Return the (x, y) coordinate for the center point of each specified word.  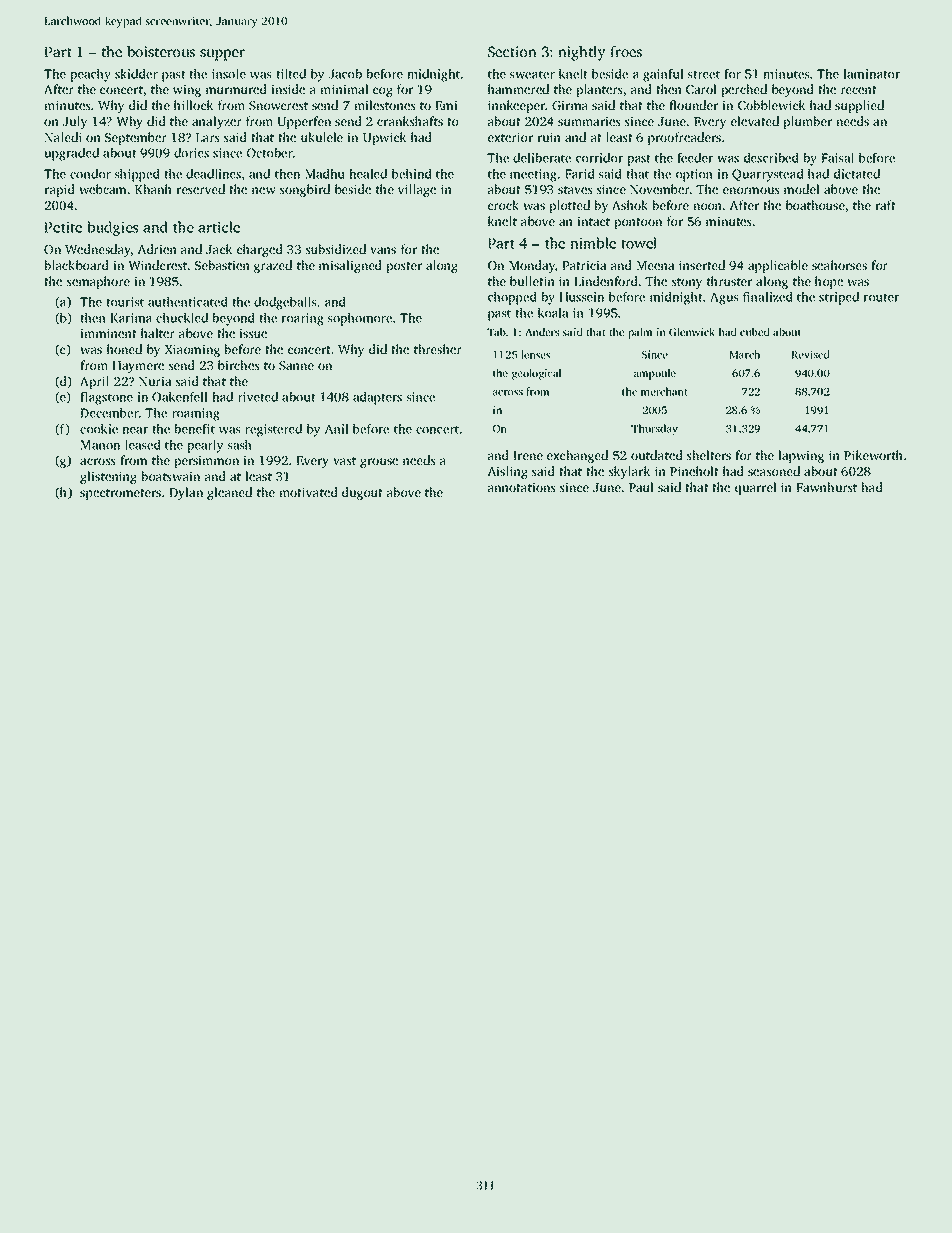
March (745, 354)
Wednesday (98, 250)
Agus (724, 298)
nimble (593, 243)
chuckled (182, 317)
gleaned (229, 493)
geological (536, 374)
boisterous (161, 51)
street (704, 74)
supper (222, 55)
